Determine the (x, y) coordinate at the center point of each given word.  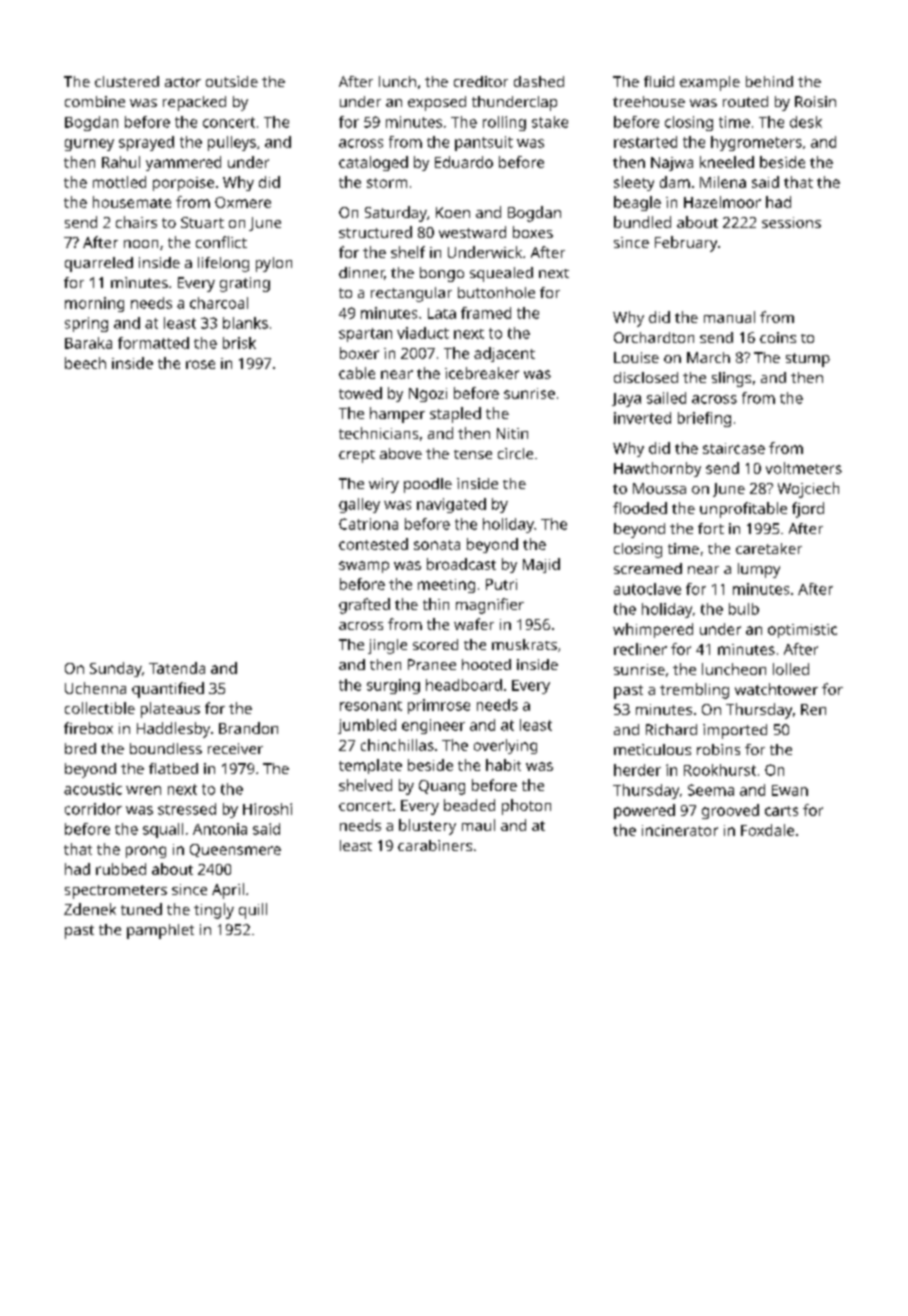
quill (253, 911)
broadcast (461, 564)
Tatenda (177, 668)
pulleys (232, 143)
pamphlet (160, 931)
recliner (640, 649)
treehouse (649, 101)
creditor (481, 81)
